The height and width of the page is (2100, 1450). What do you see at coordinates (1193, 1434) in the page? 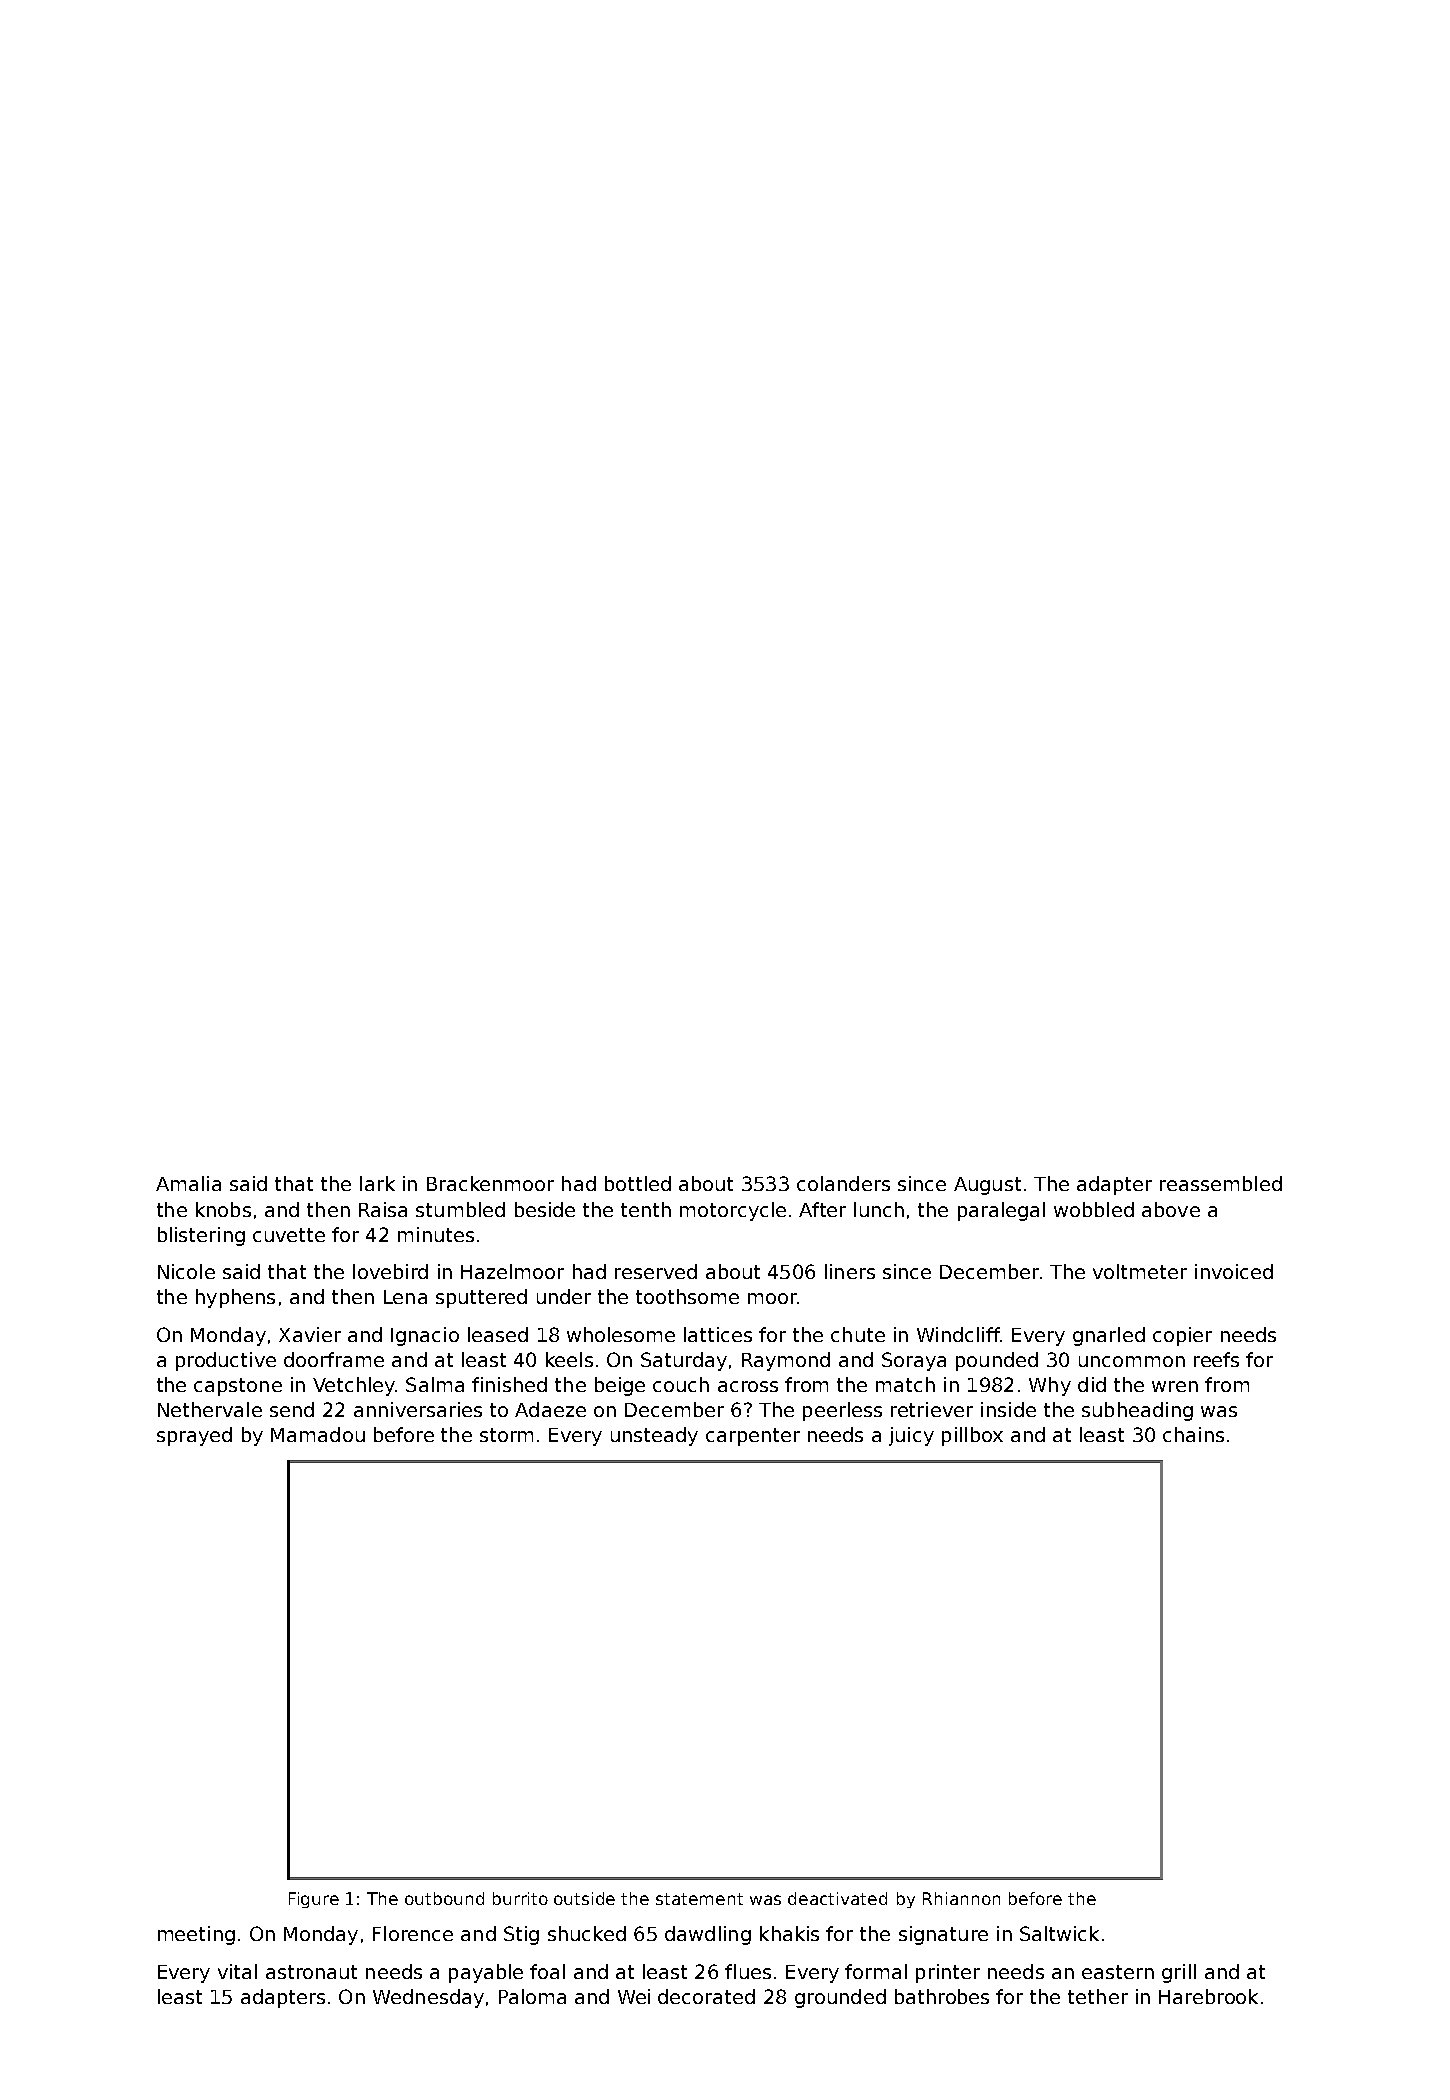
I see `chains` at bounding box center [1193, 1434].
